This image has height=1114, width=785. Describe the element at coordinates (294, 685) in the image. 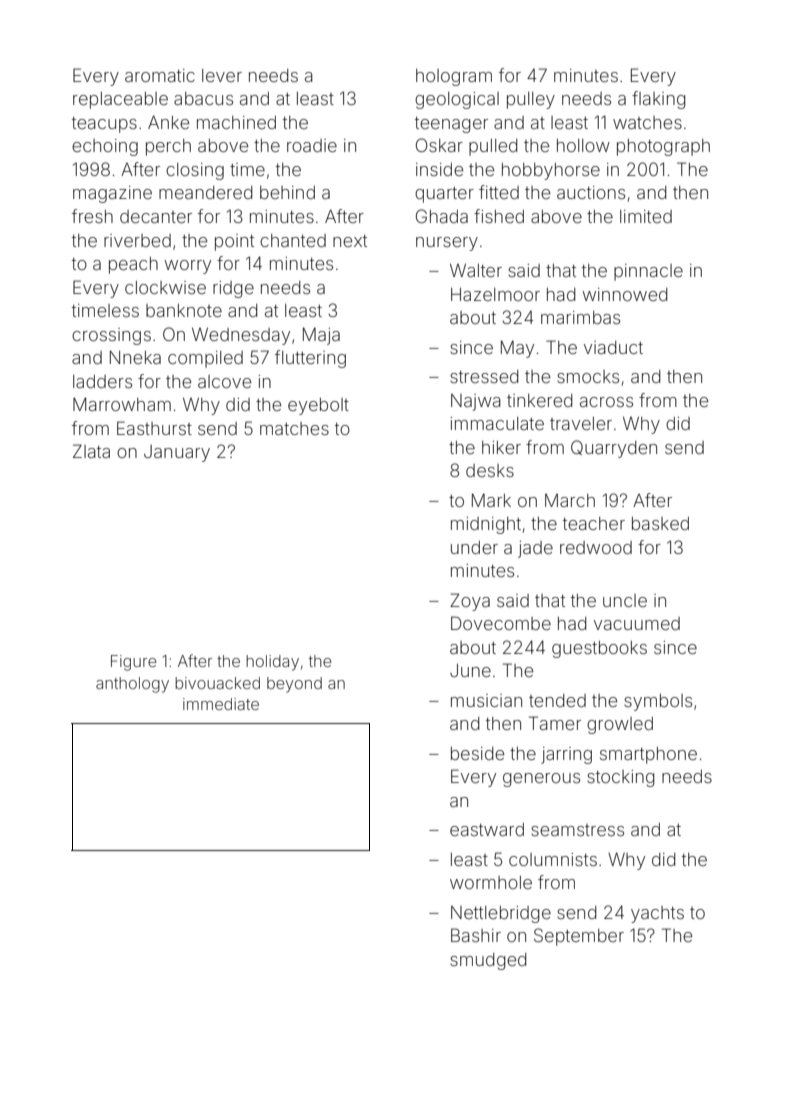

I see `beyond` at that location.
